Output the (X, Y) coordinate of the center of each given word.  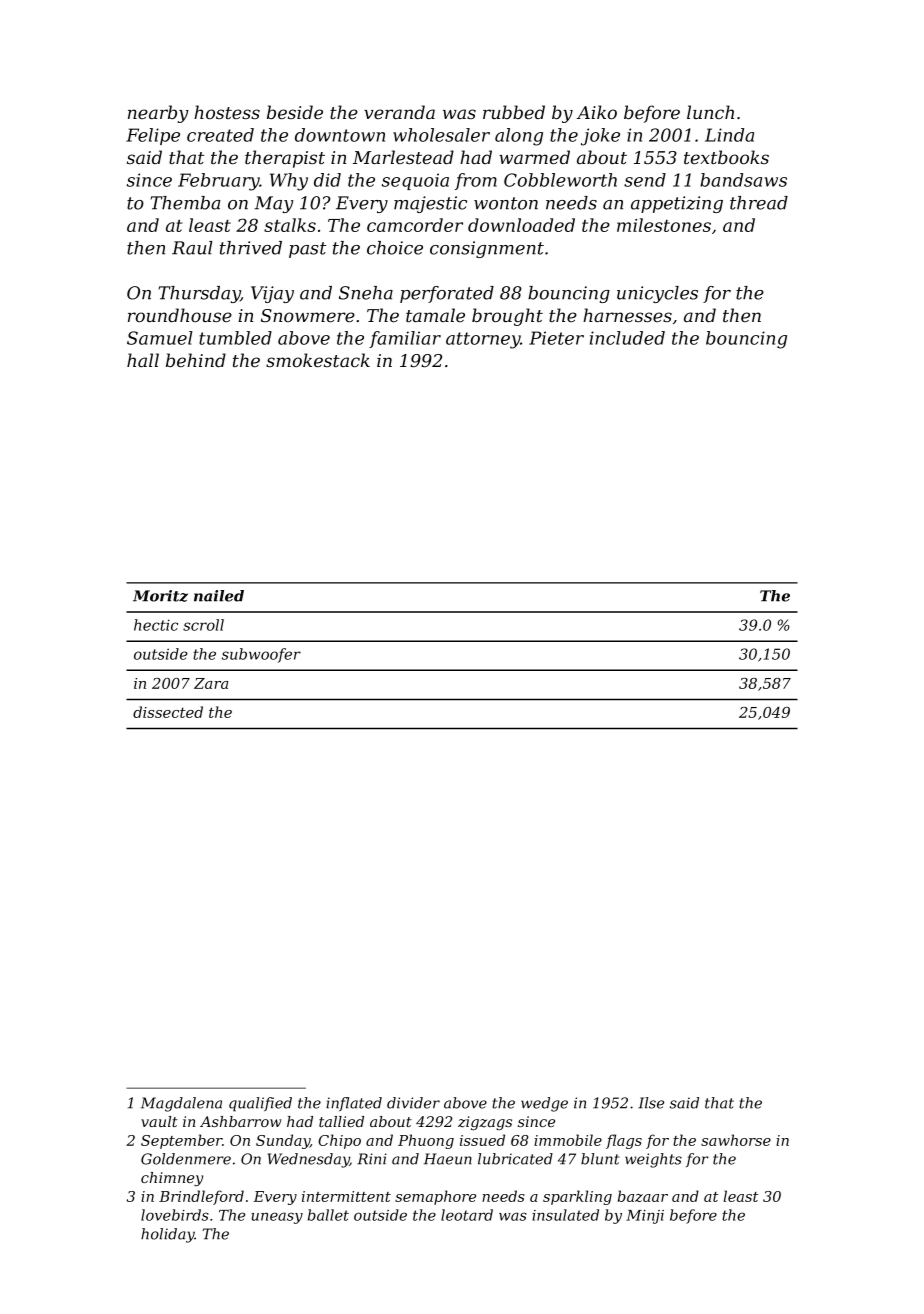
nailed (219, 596)
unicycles (657, 294)
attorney (483, 340)
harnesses (627, 315)
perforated (447, 294)
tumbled (235, 338)
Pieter (556, 338)
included (627, 338)
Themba (185, 203)
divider (413, 1103)
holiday (168, 1235)
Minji (645, 1217)
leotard (467, 1215)
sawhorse (736, 1140)
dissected (168, 712)
